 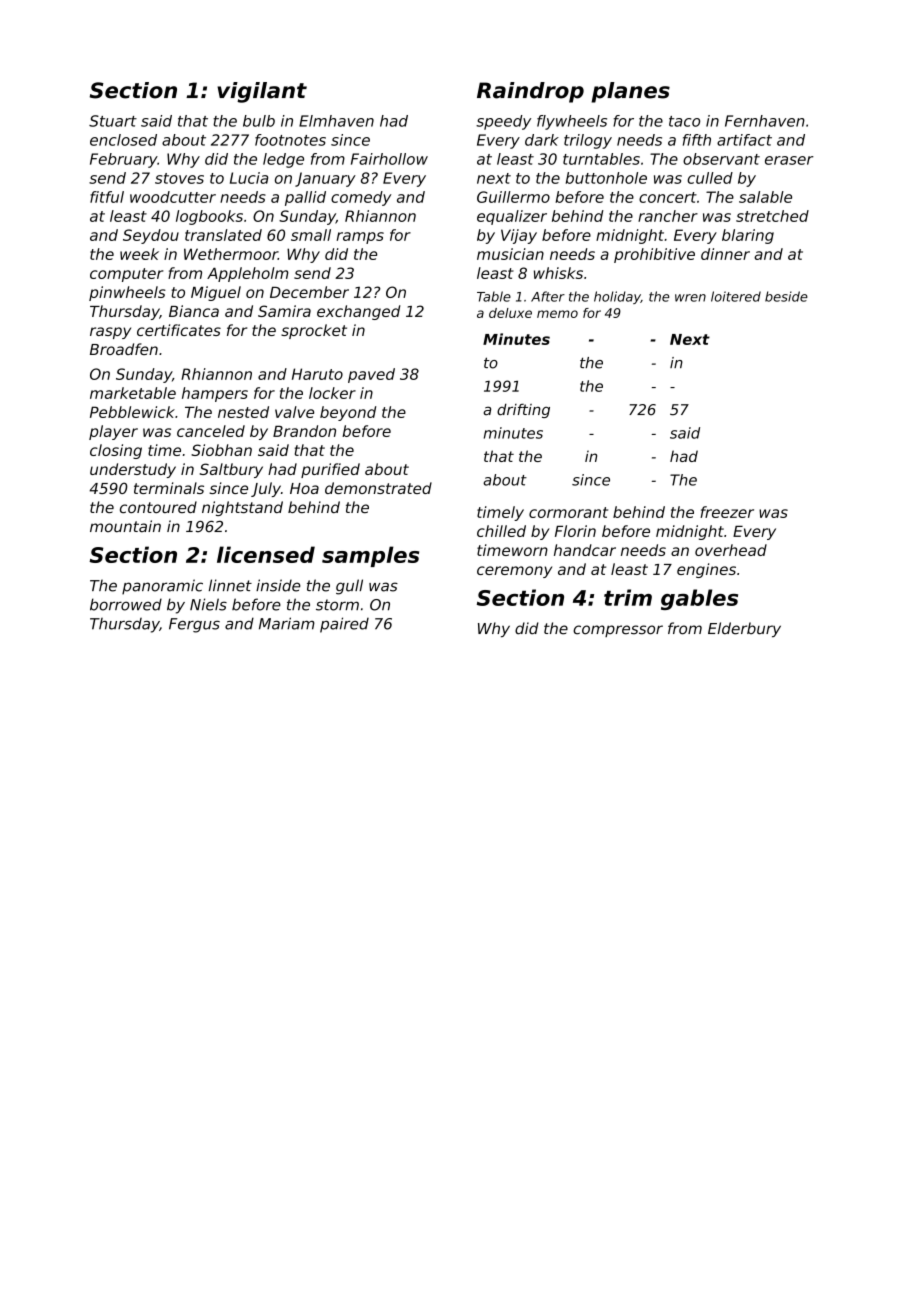 What do you see at coordinates (248, 274) in the document?
I see `Appleholm` at bounding box center [248, 274].
